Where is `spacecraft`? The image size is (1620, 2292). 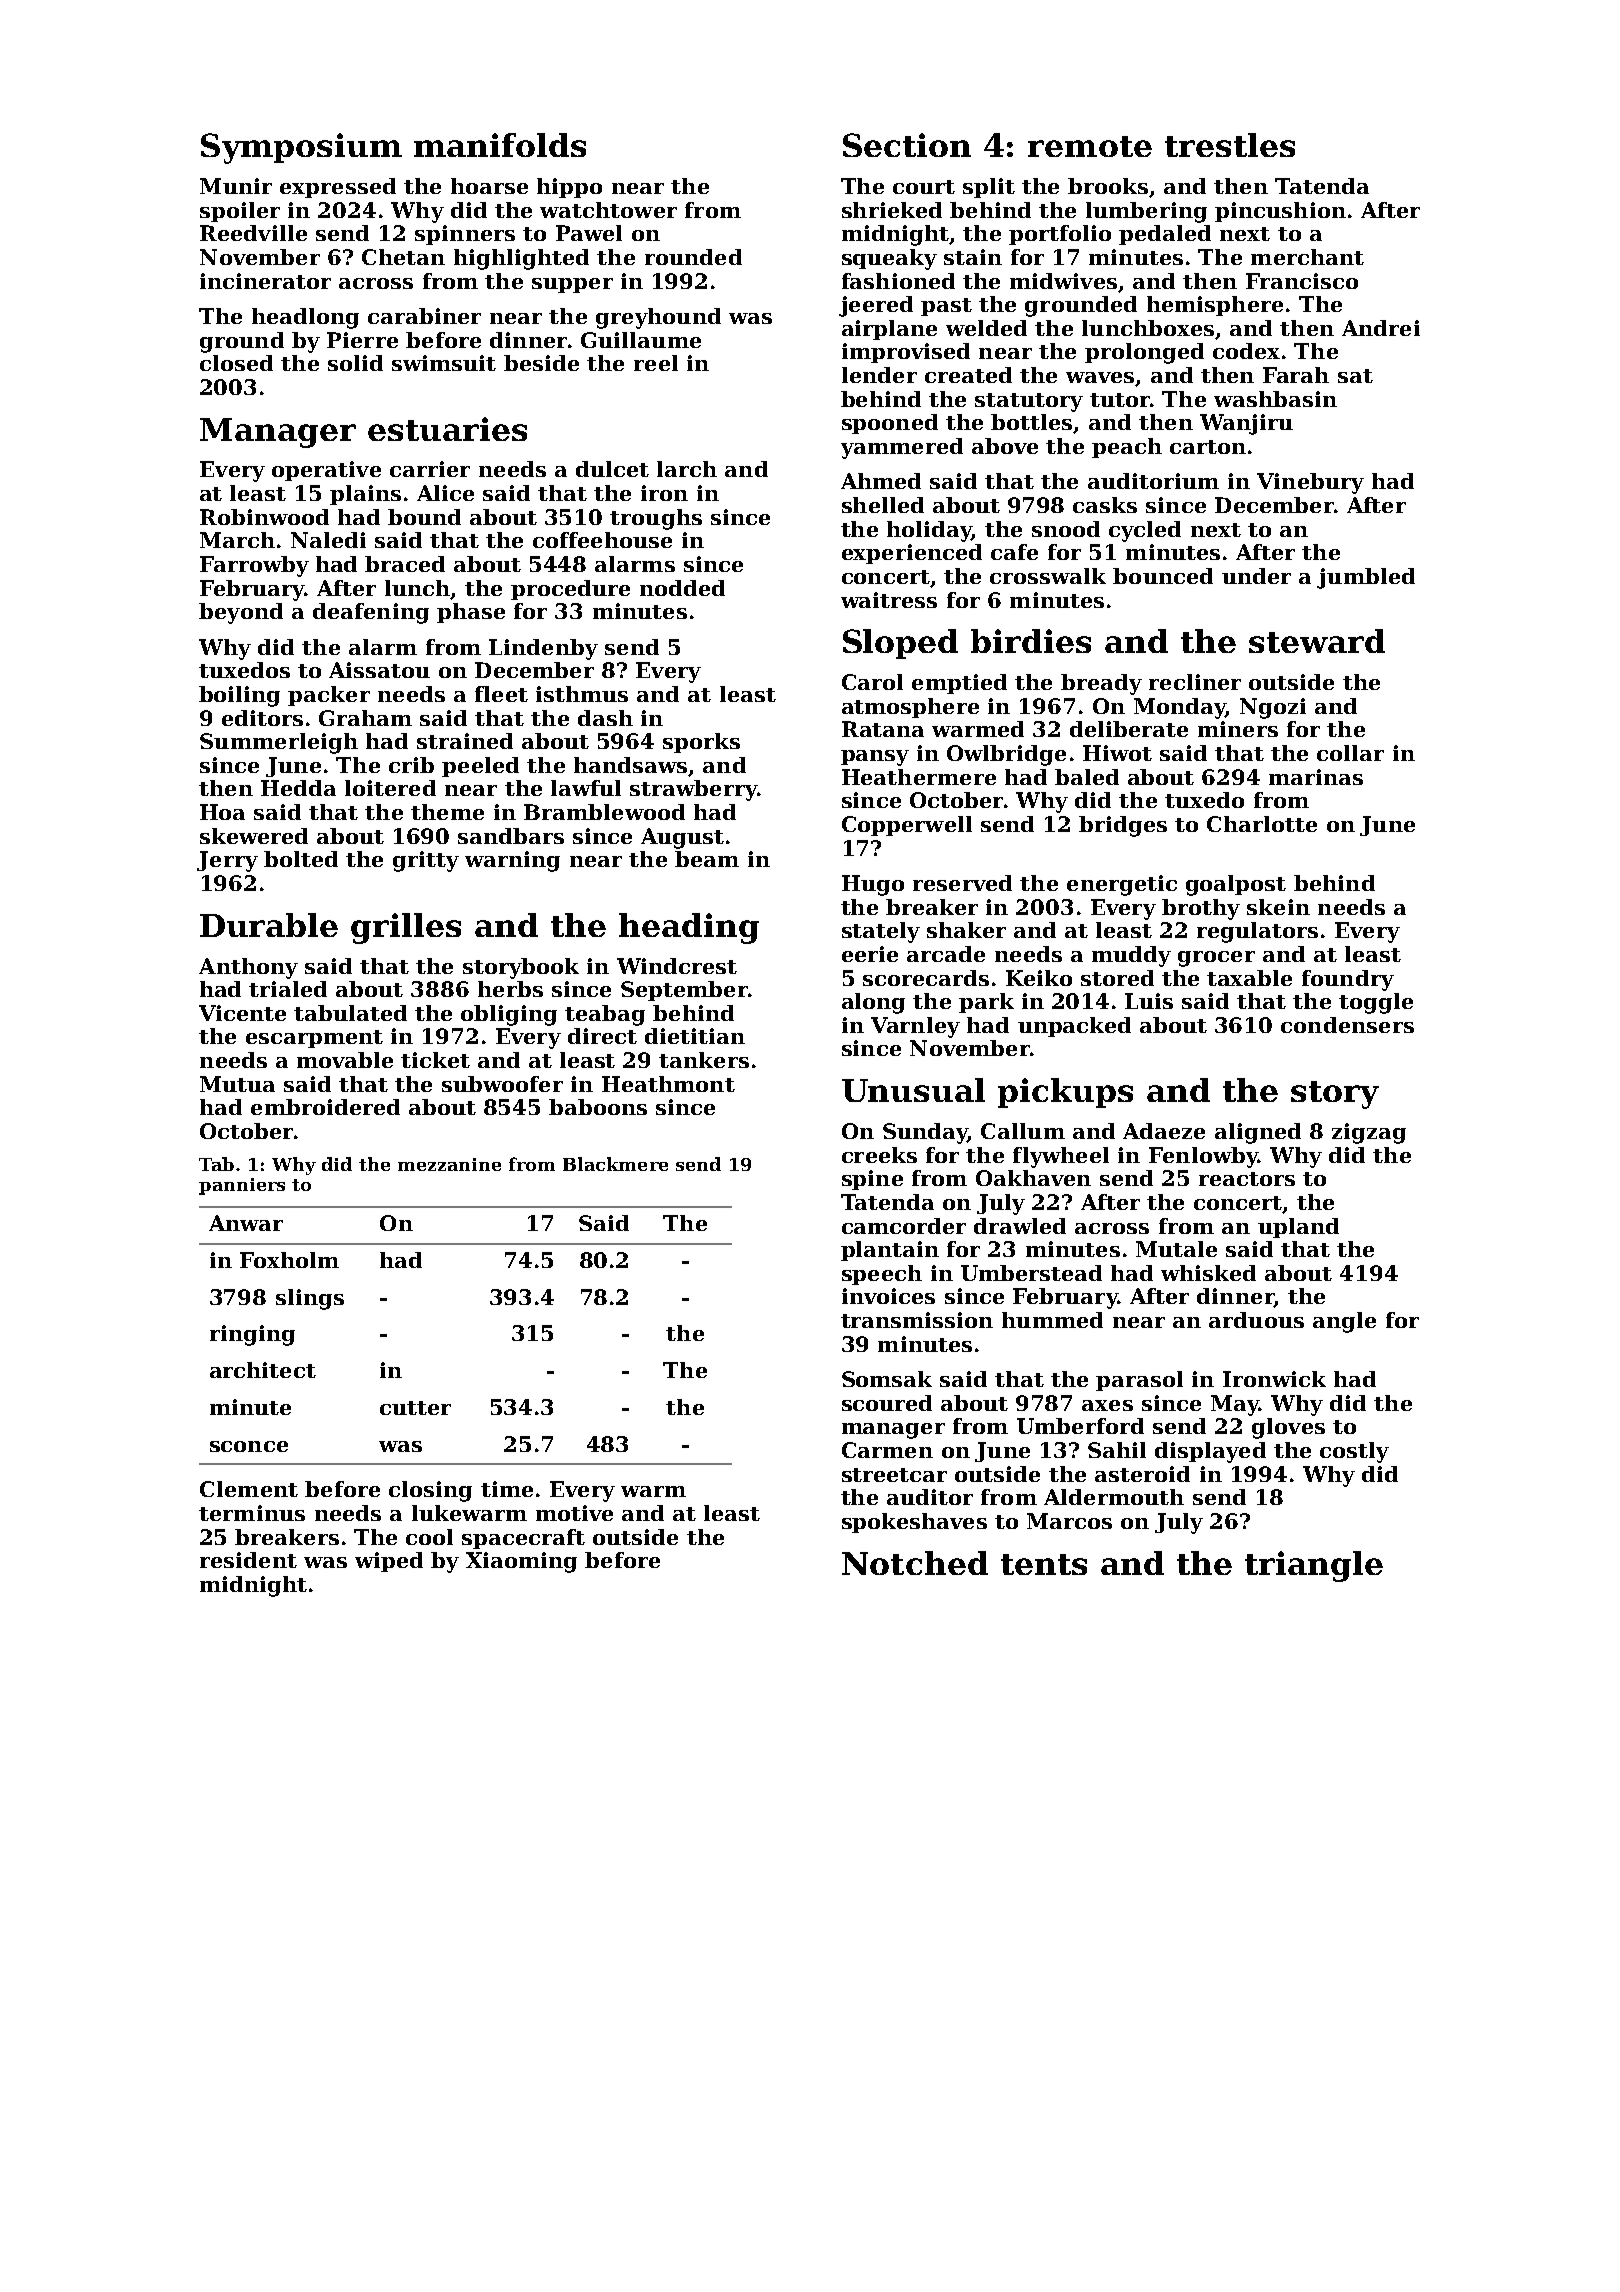
spacecraft is located at coordinates (523, 1539).
